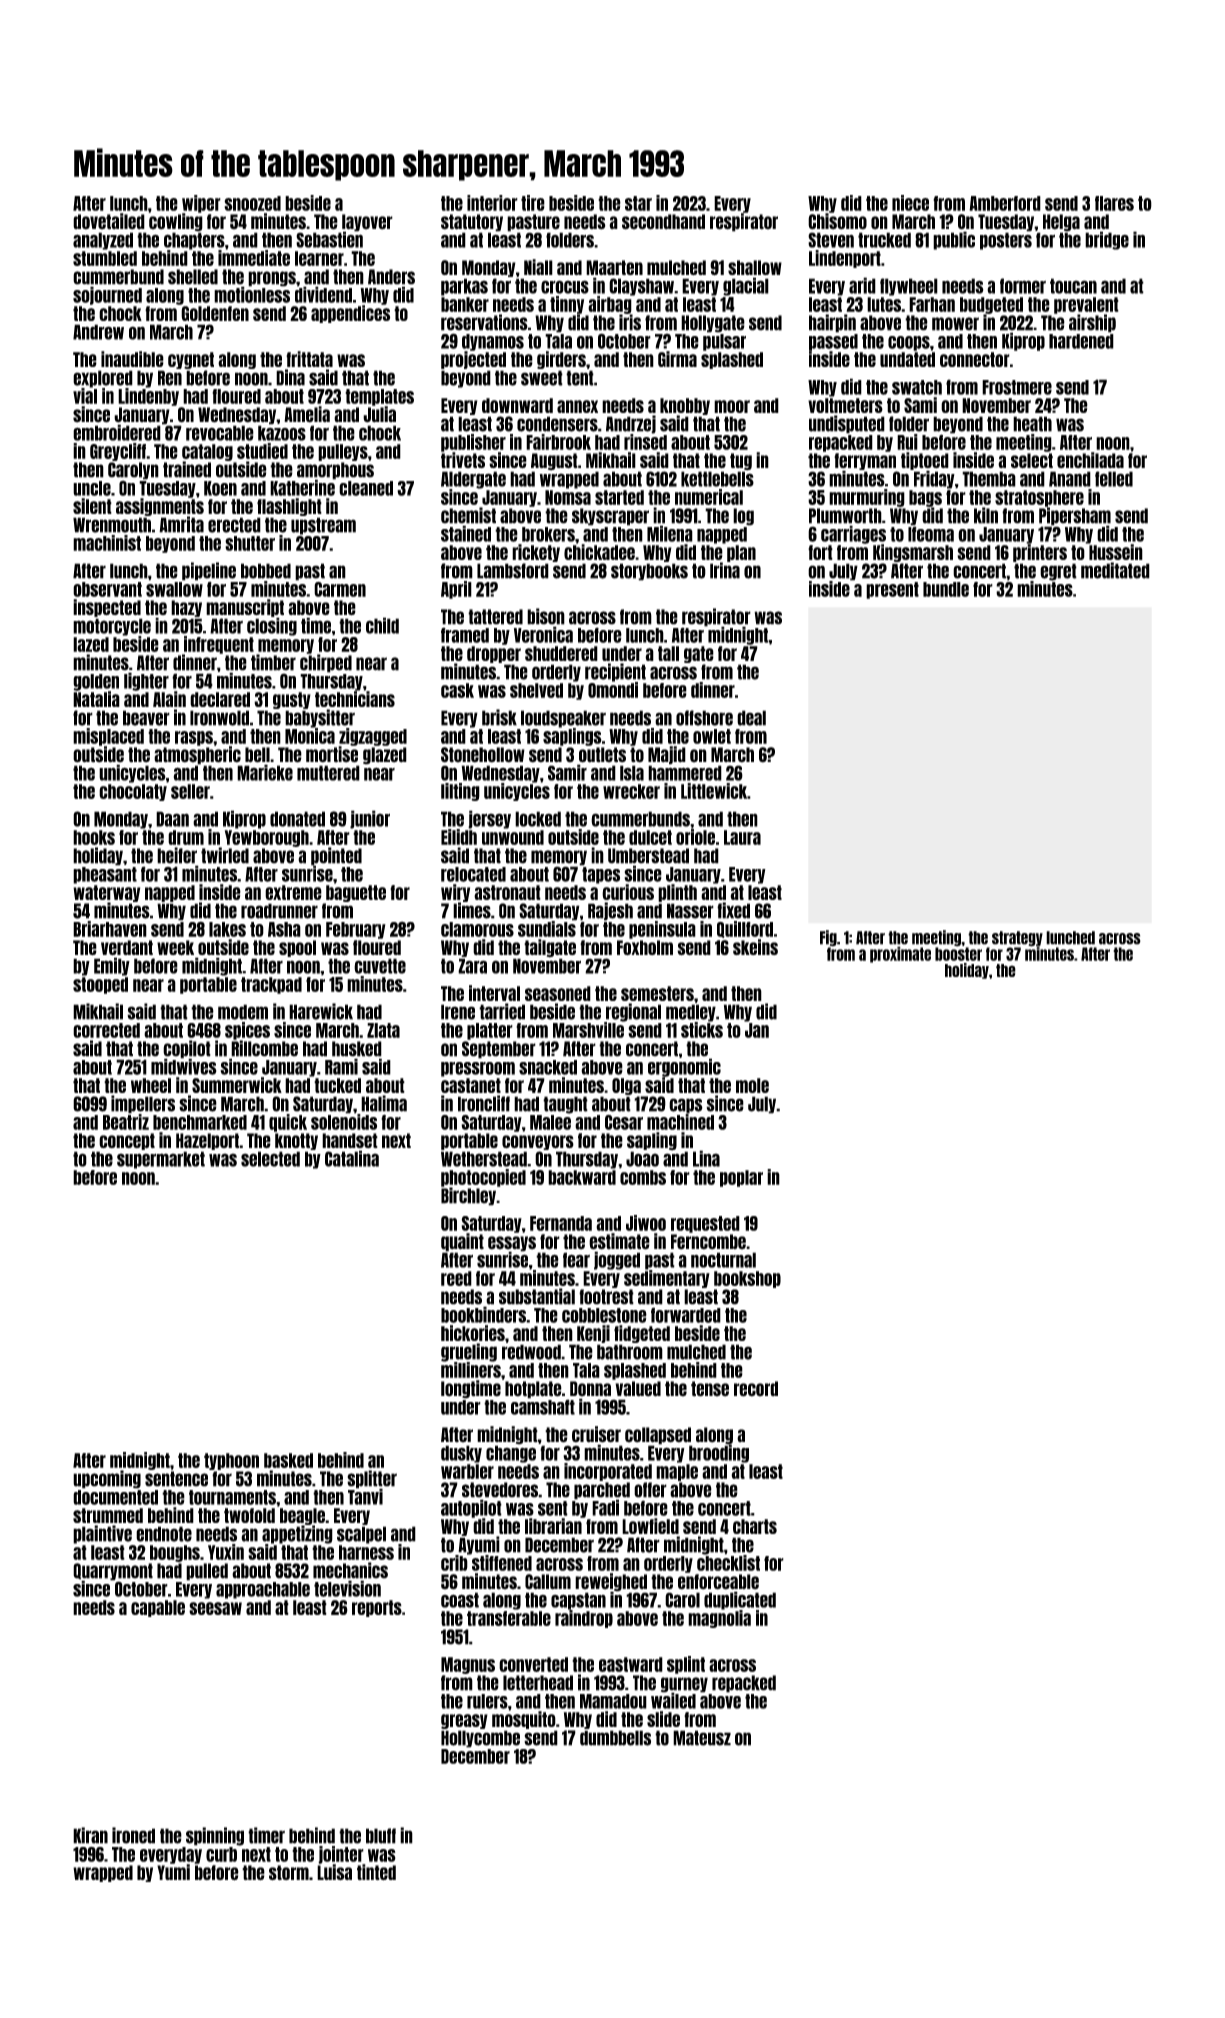 The image size is (1225, 2018). What do you see at coordinates (367, 222) in the image?
I see `layover` at bounding box center [367, 222].
